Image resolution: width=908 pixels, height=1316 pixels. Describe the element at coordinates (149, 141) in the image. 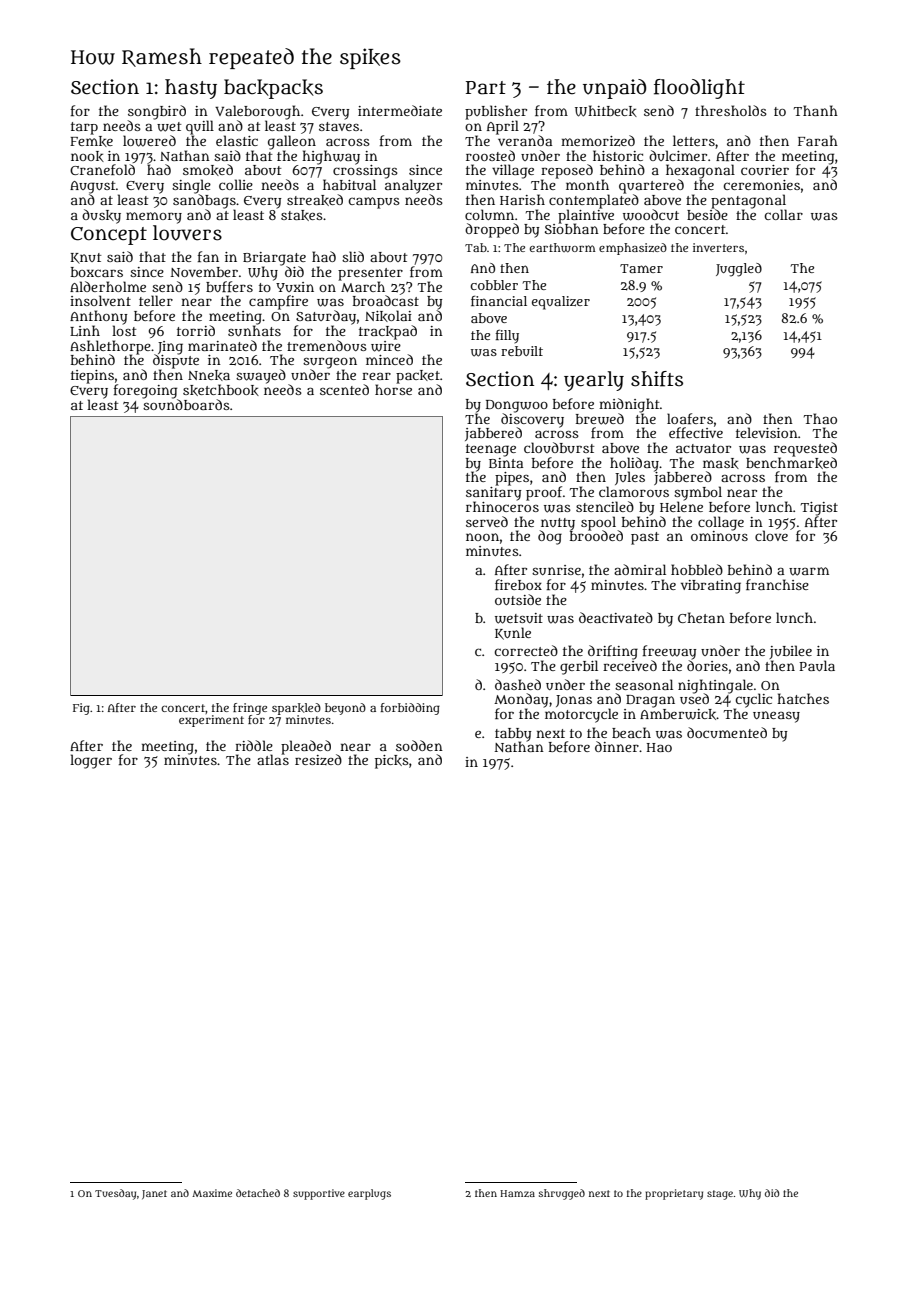

I see `lowered` at that location.
